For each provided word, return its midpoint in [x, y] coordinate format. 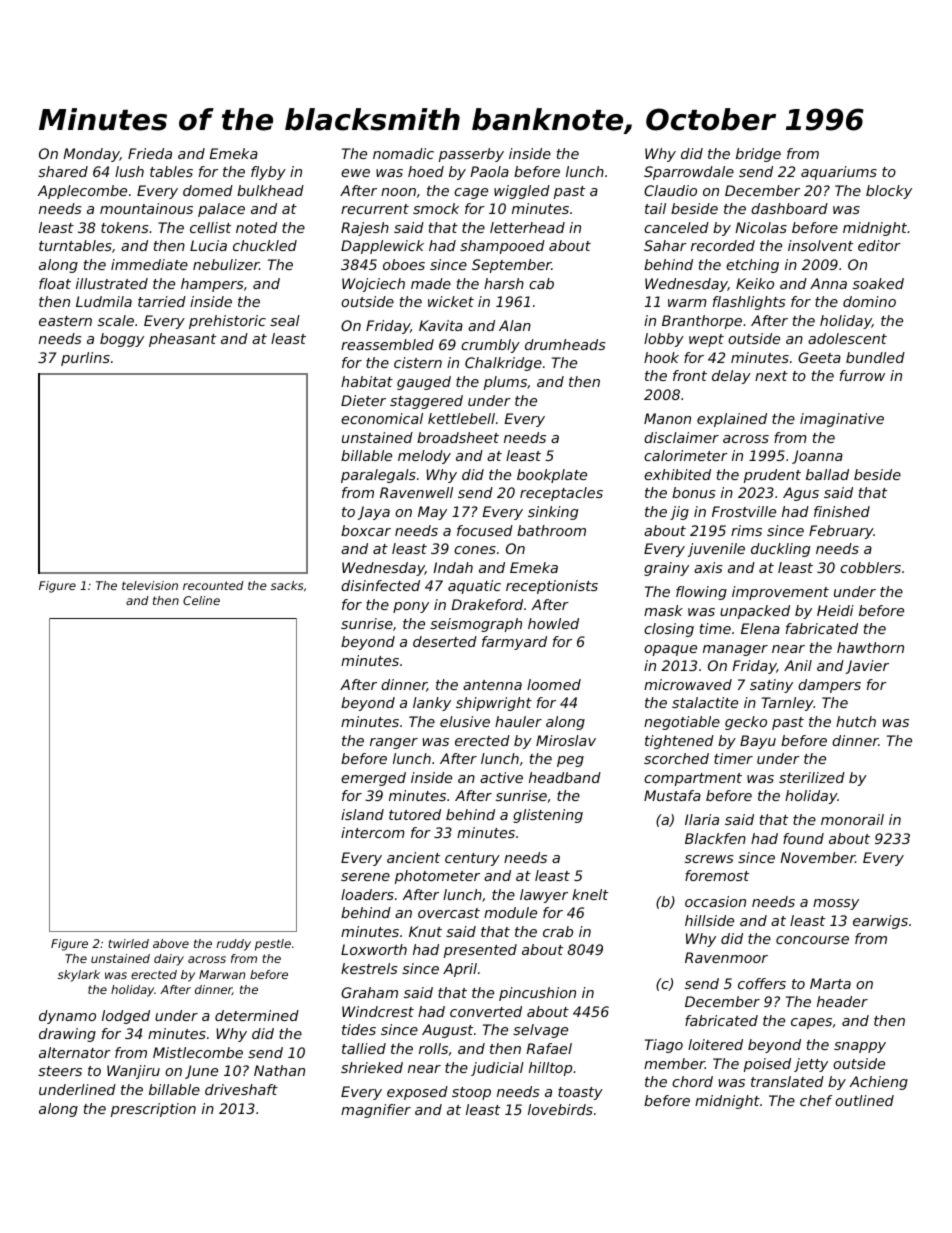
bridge [758, 155]
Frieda [150, 153]
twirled [128, 943]
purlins [85, 359]
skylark [79, 976]
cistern [418, 362]
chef [816, 1100]
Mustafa [672, 795]
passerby [471, 155]
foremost [717, 875]
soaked [878, 283]
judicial [497, 1069]
